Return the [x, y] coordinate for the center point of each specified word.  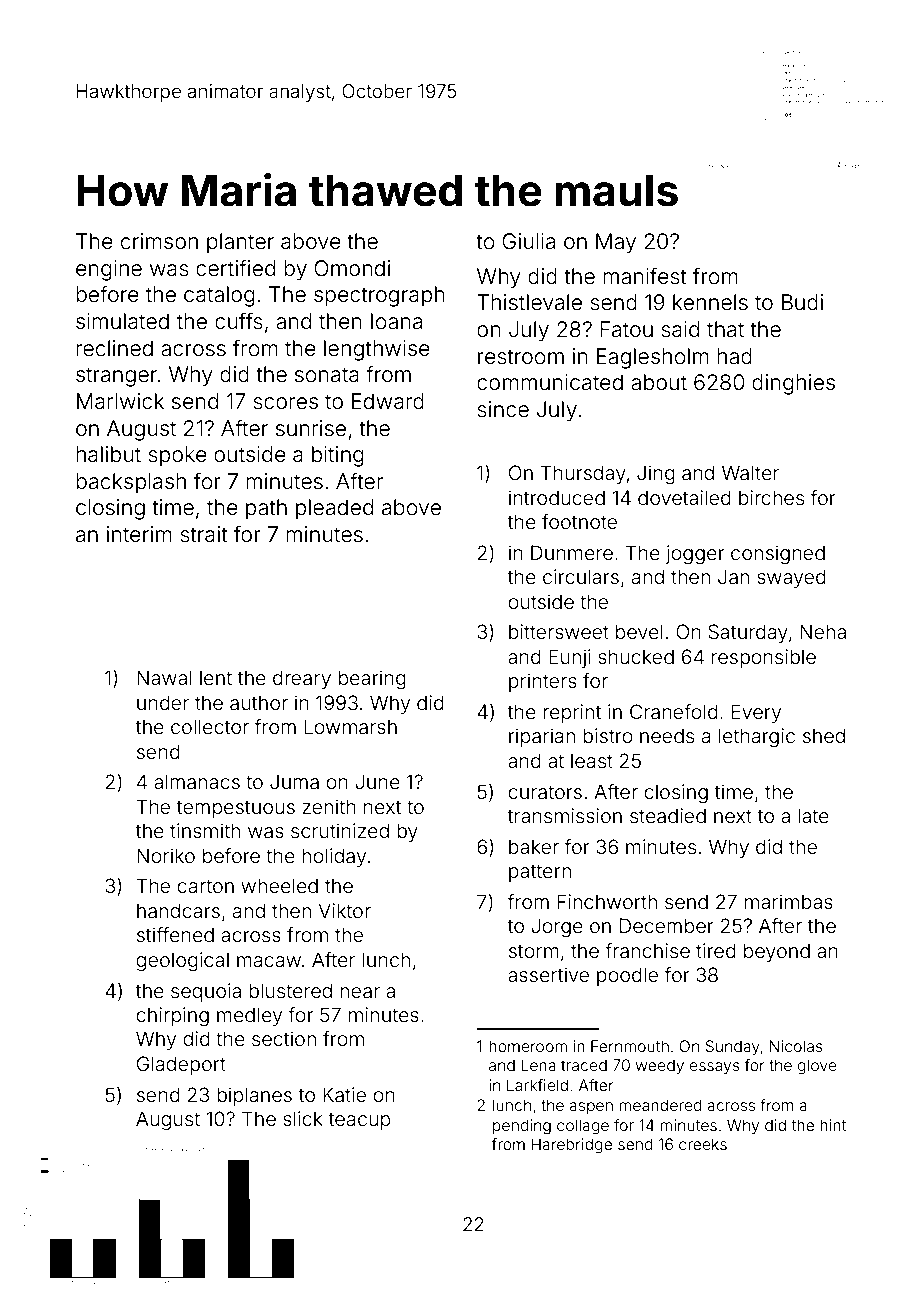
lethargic [757, 738]
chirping [172, 1017]
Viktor [345, 910]
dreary [302, 679]
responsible [764, 658]
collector [210, 726]
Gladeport [181, 1065]
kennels [710, 302]
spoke [177, 456]
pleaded [334, 509]
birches [771, 497]
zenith [329, 806]
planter [240, 243]
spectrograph [379, 296]
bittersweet [559, 631]
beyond [777, 952]
